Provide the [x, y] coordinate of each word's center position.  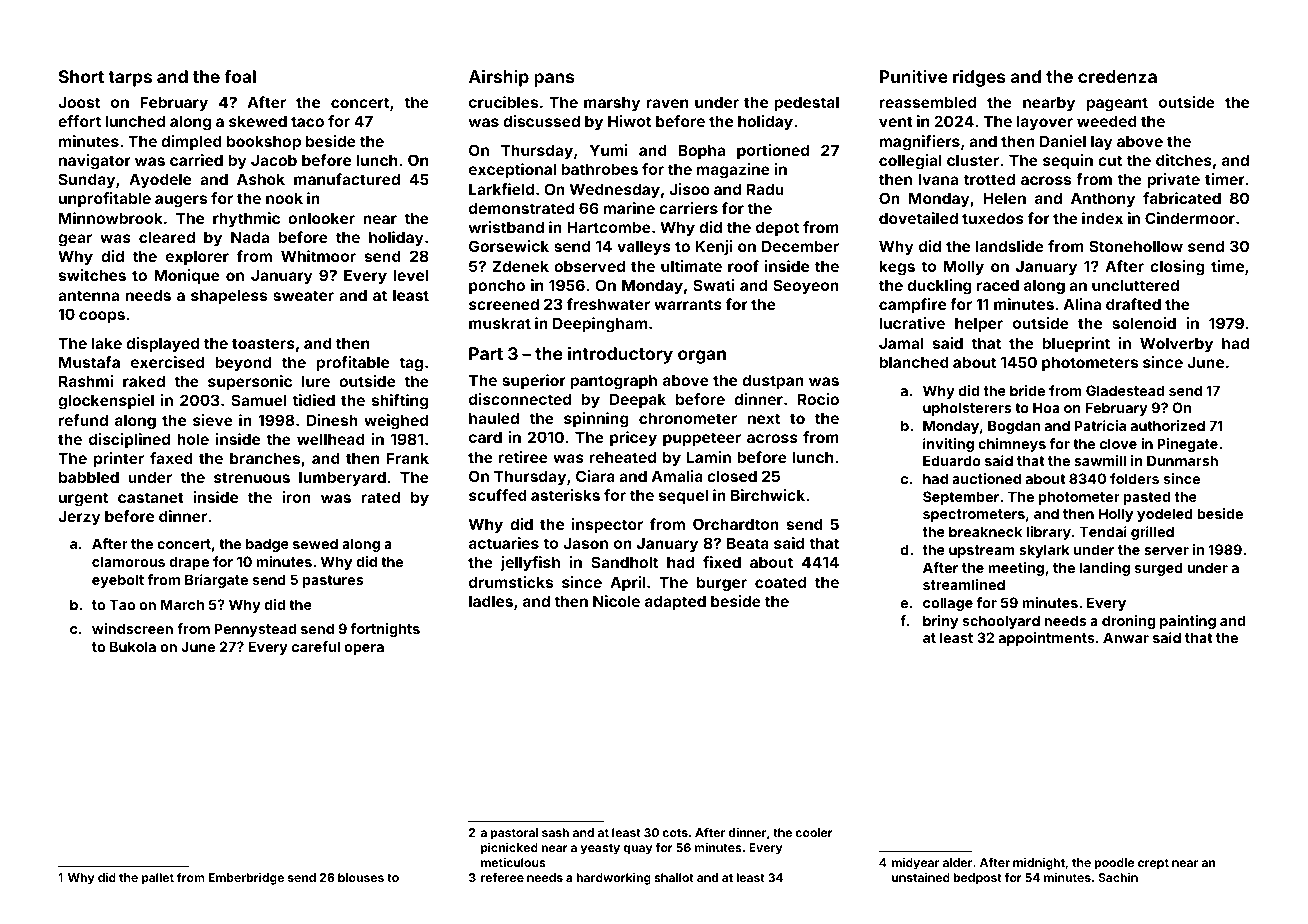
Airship [499, 78]
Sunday [87, 180]
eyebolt [118, 581]
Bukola [133, 646]
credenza [1117, 76]
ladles [491, 601]
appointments [1047, 639]
